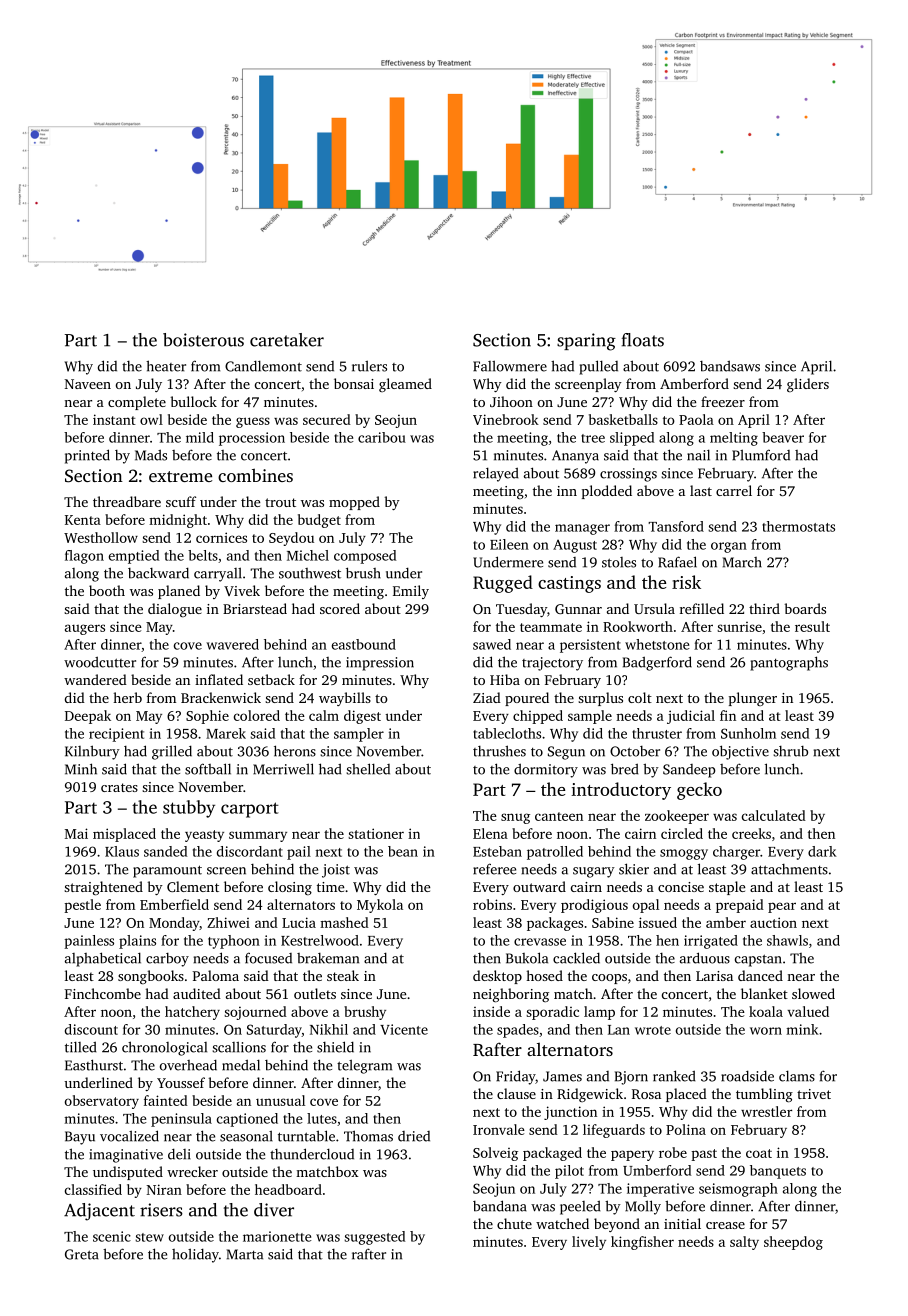 Image resolution: width=908 pixels, height=1316 pixels. Describe the element at coordinates (793, 1243) in the screenshot. I see `sheepdog` at that location.
